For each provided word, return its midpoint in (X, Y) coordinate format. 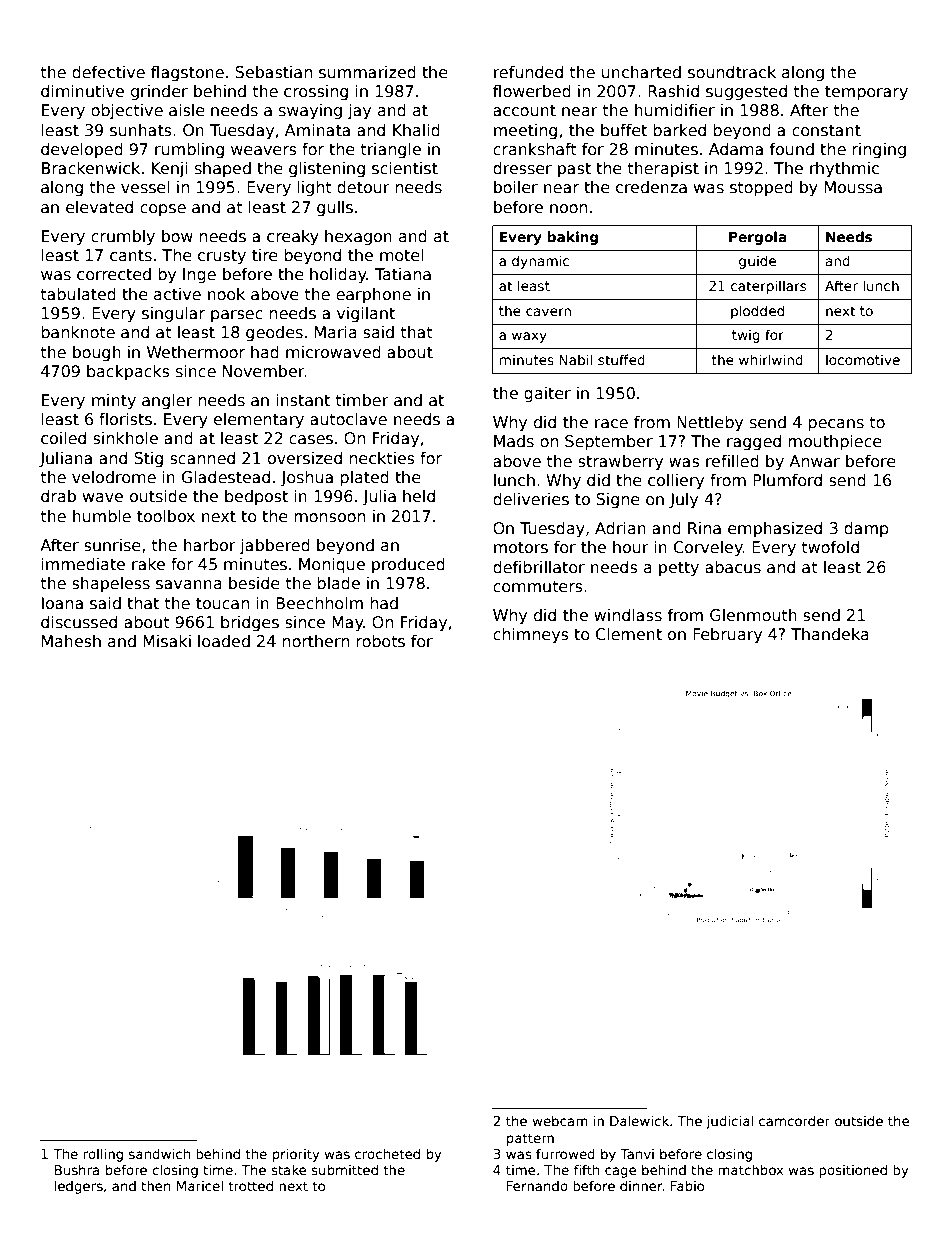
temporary (866, 93)
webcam (560, 1121)
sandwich (159, 1154)
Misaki (167, 641)
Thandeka (830, 634)
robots (380, 641)
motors (521, 548)
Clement (629, 634)
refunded (528, 72)
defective (108, 72)
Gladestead (226, 477)
